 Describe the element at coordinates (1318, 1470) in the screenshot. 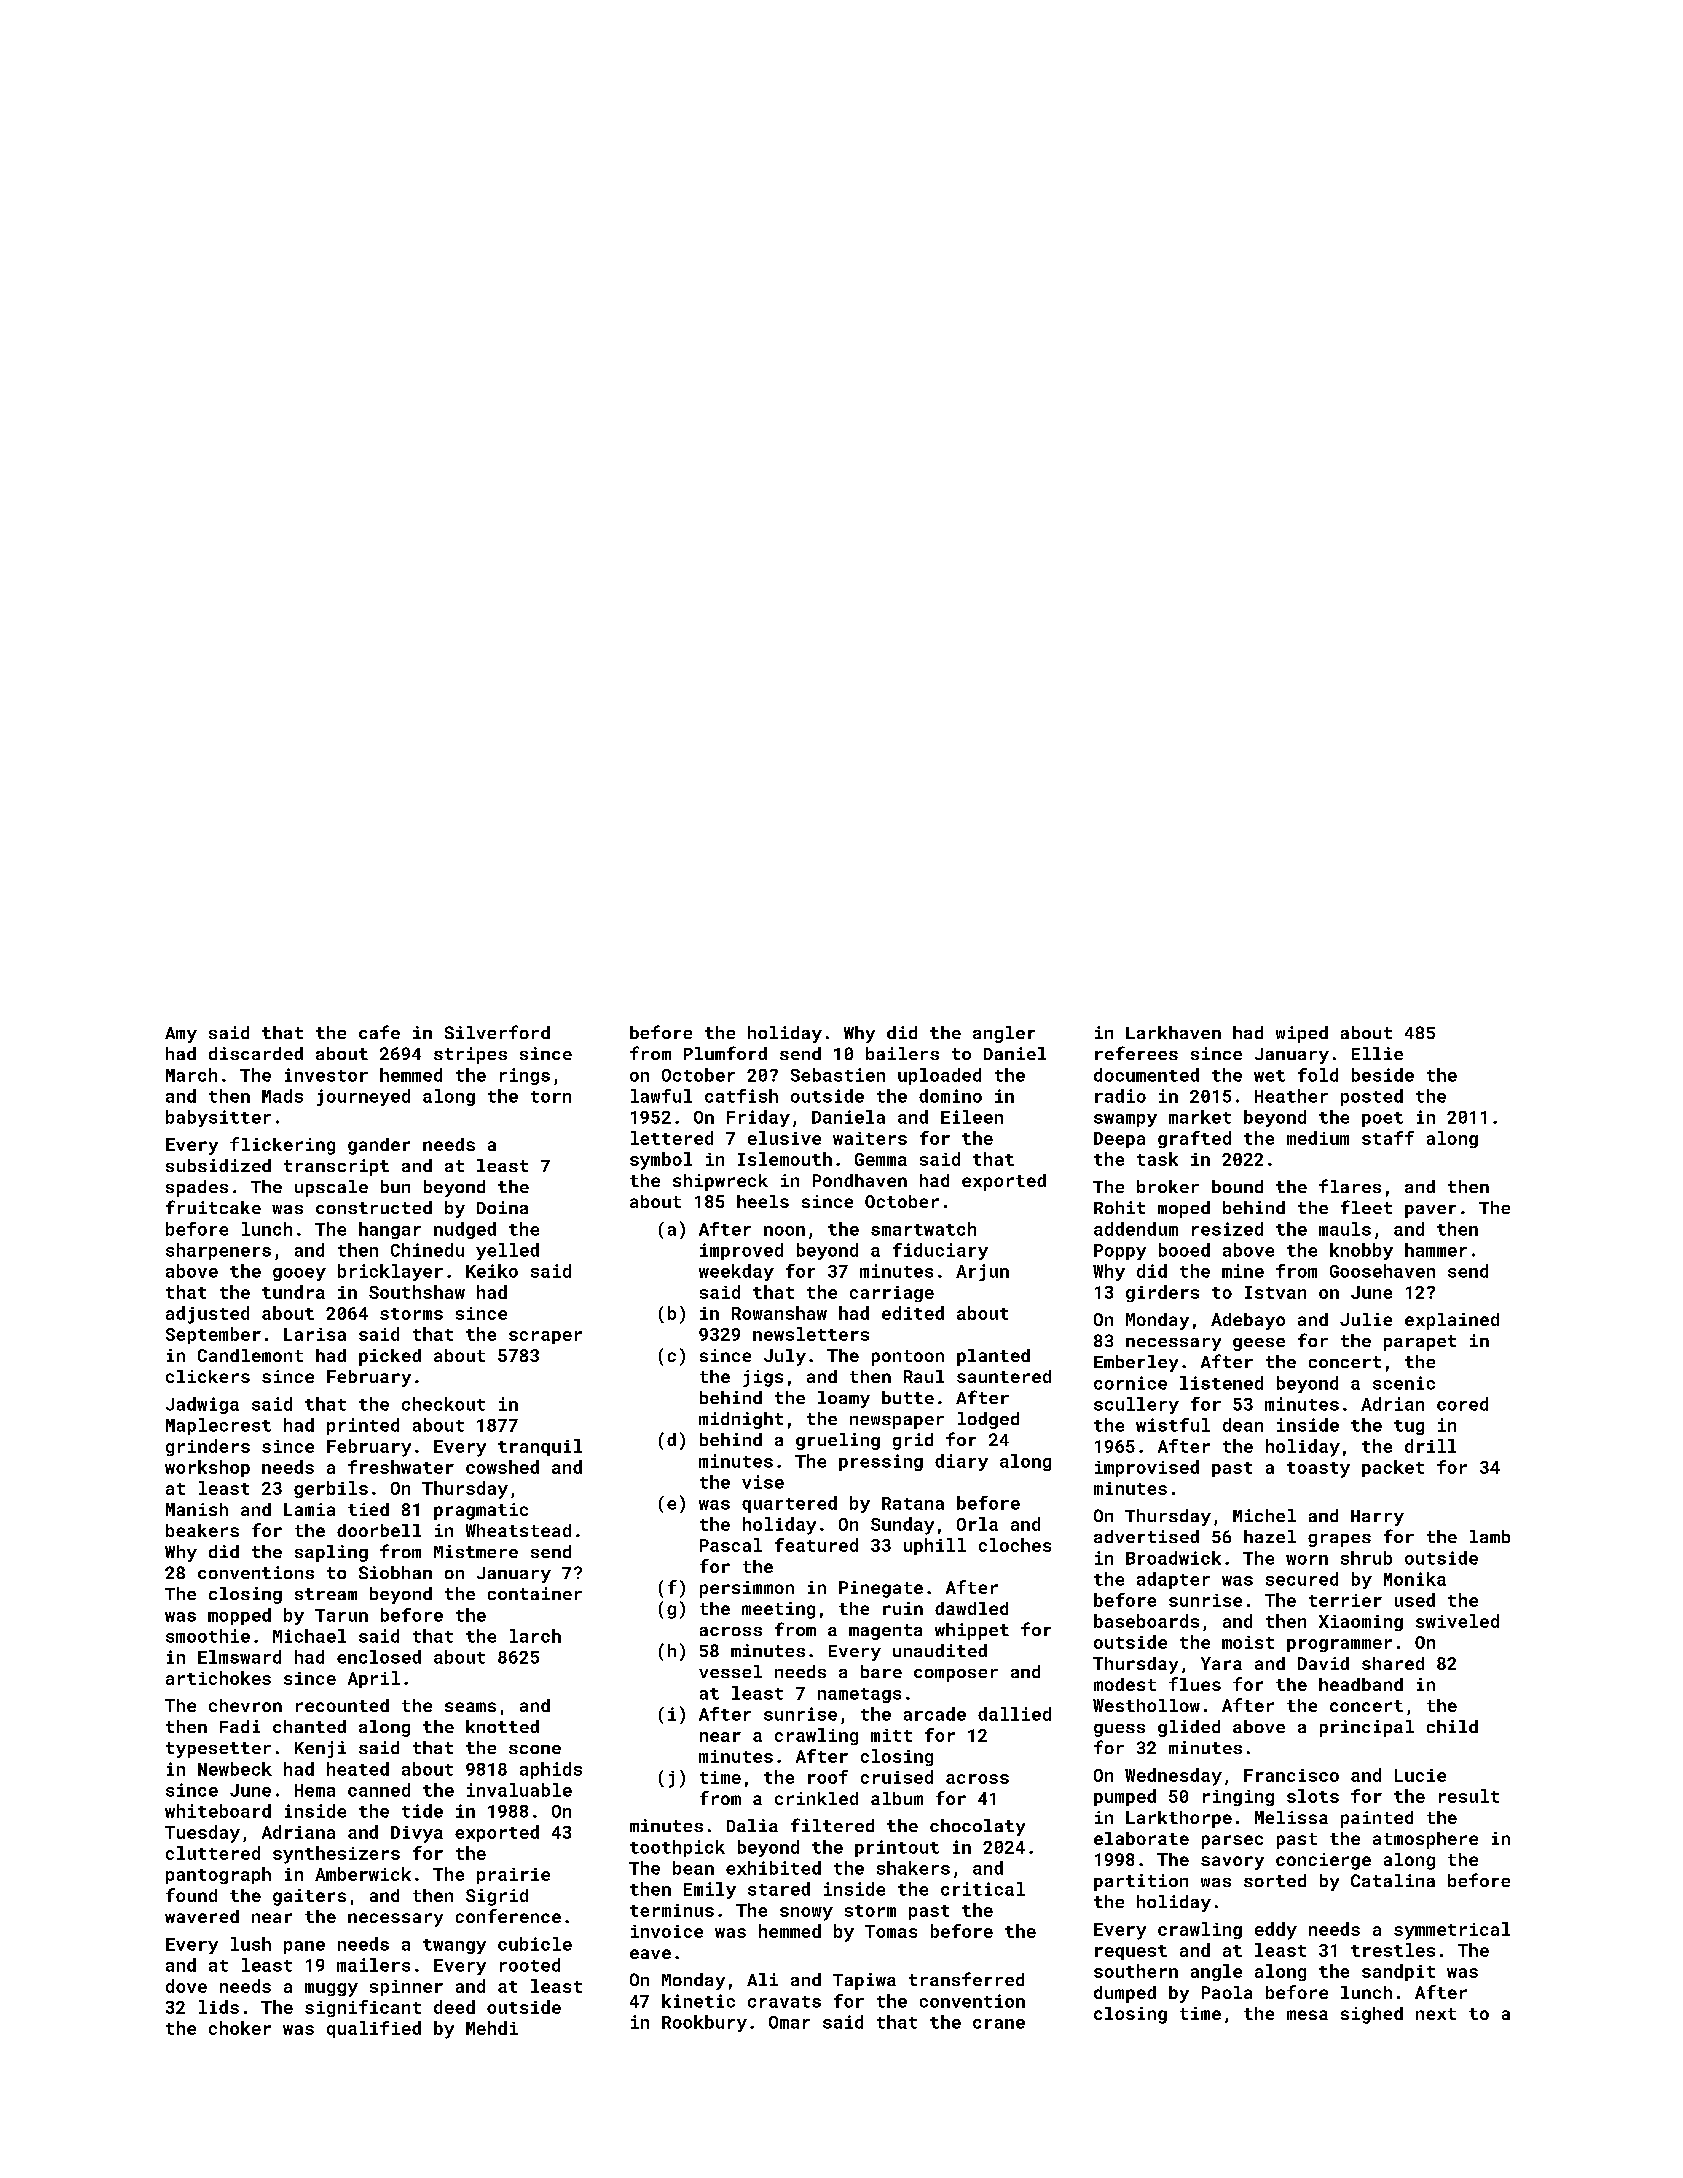

I see `toasty` at that location.
